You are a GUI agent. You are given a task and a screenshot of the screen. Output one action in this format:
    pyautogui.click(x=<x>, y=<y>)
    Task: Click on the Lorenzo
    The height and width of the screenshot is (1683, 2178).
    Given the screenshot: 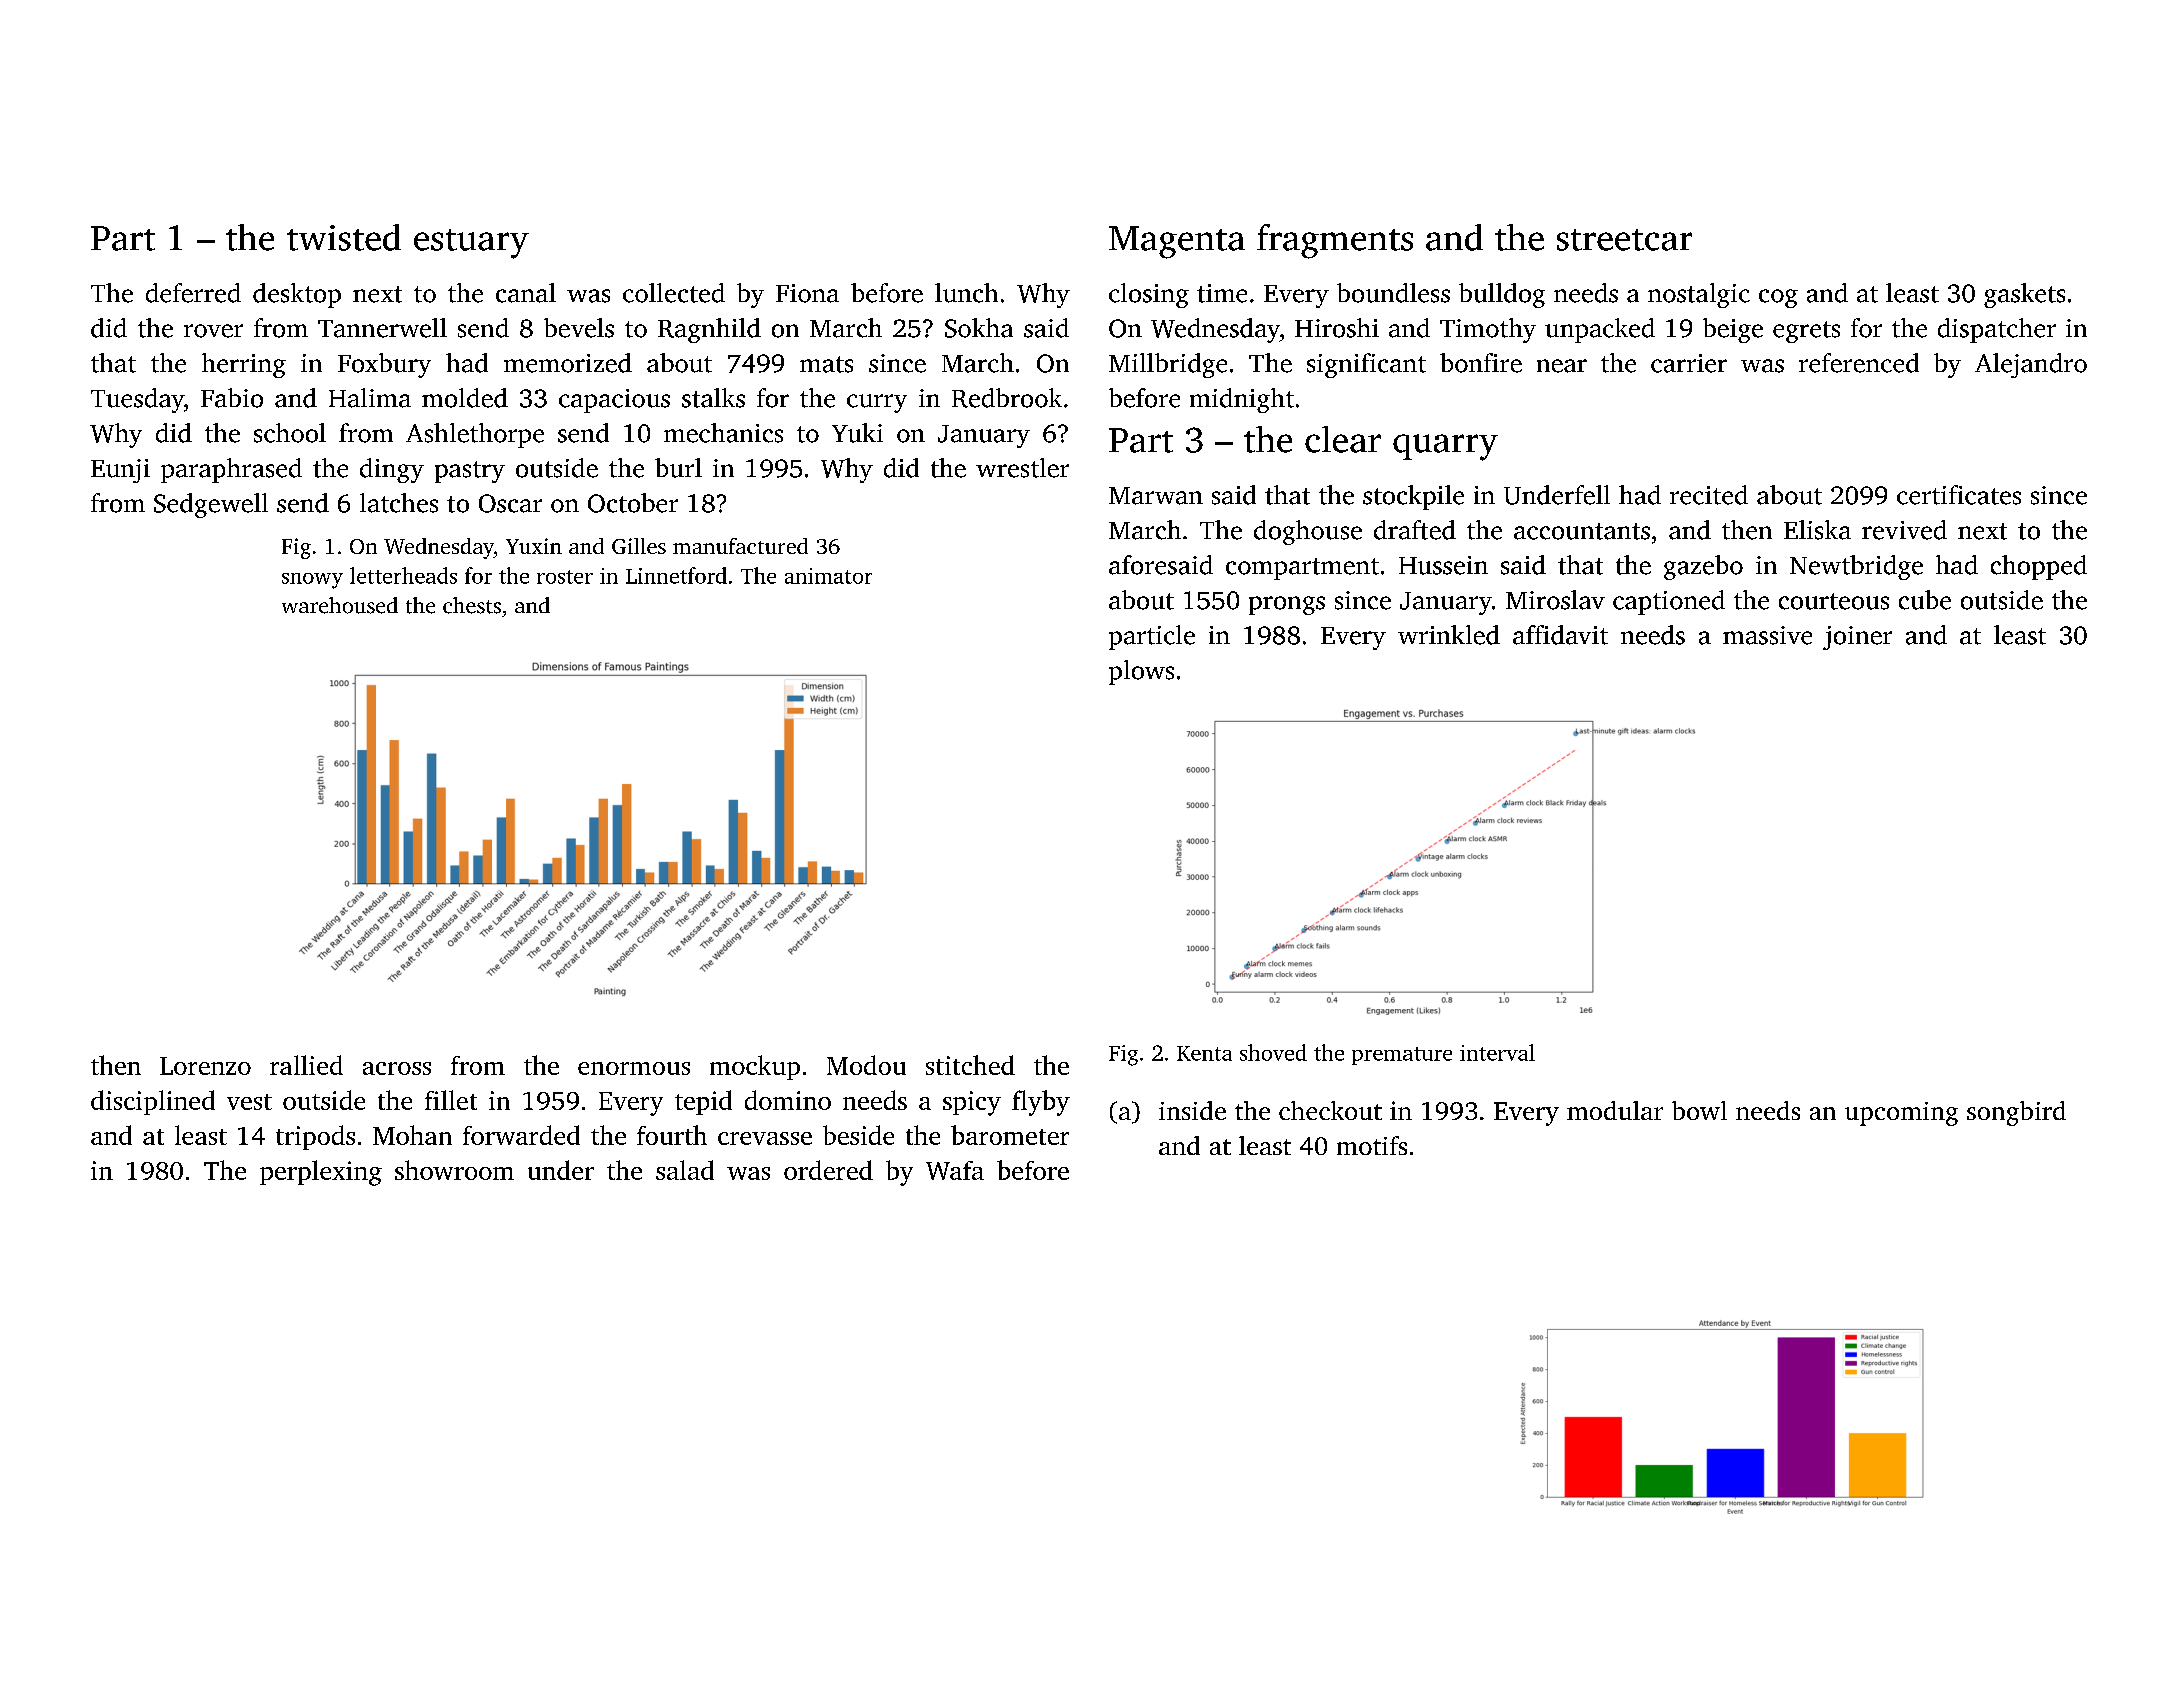 What is the action you would take?
    pyautogui.click(x=205, y=1066)
